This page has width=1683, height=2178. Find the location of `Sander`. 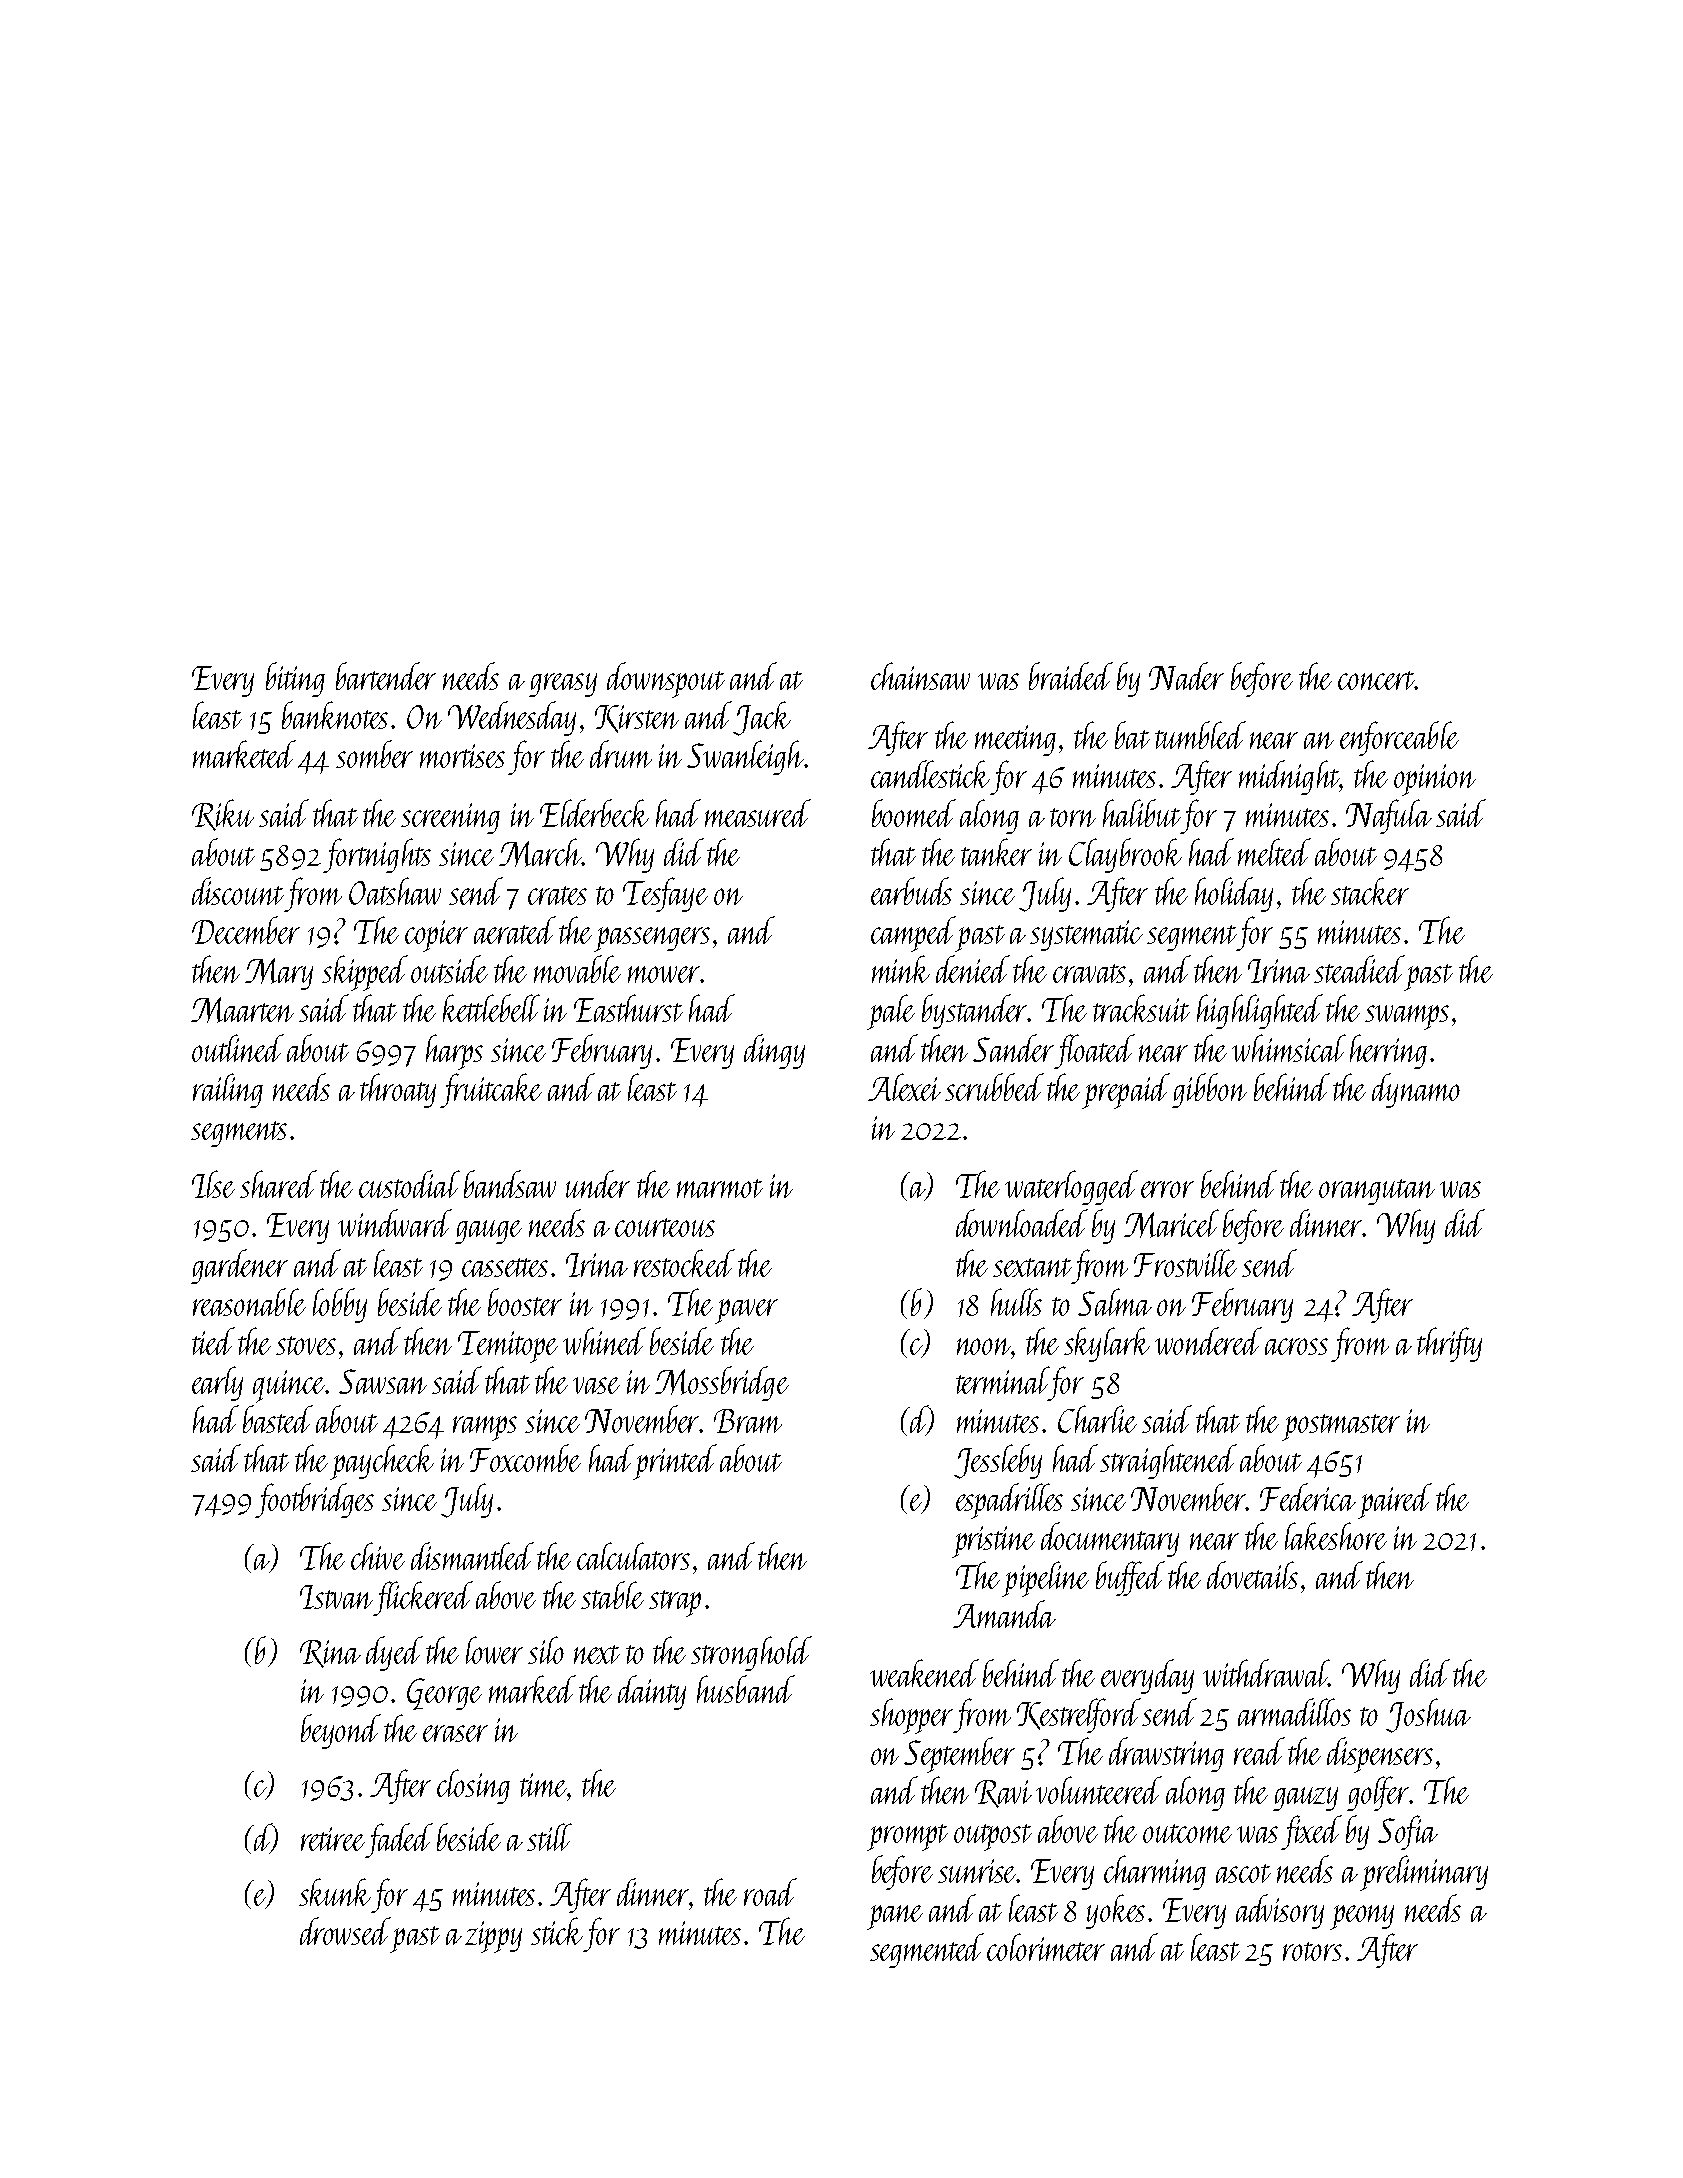

Sander is located at coordinates (1013, 1048).
